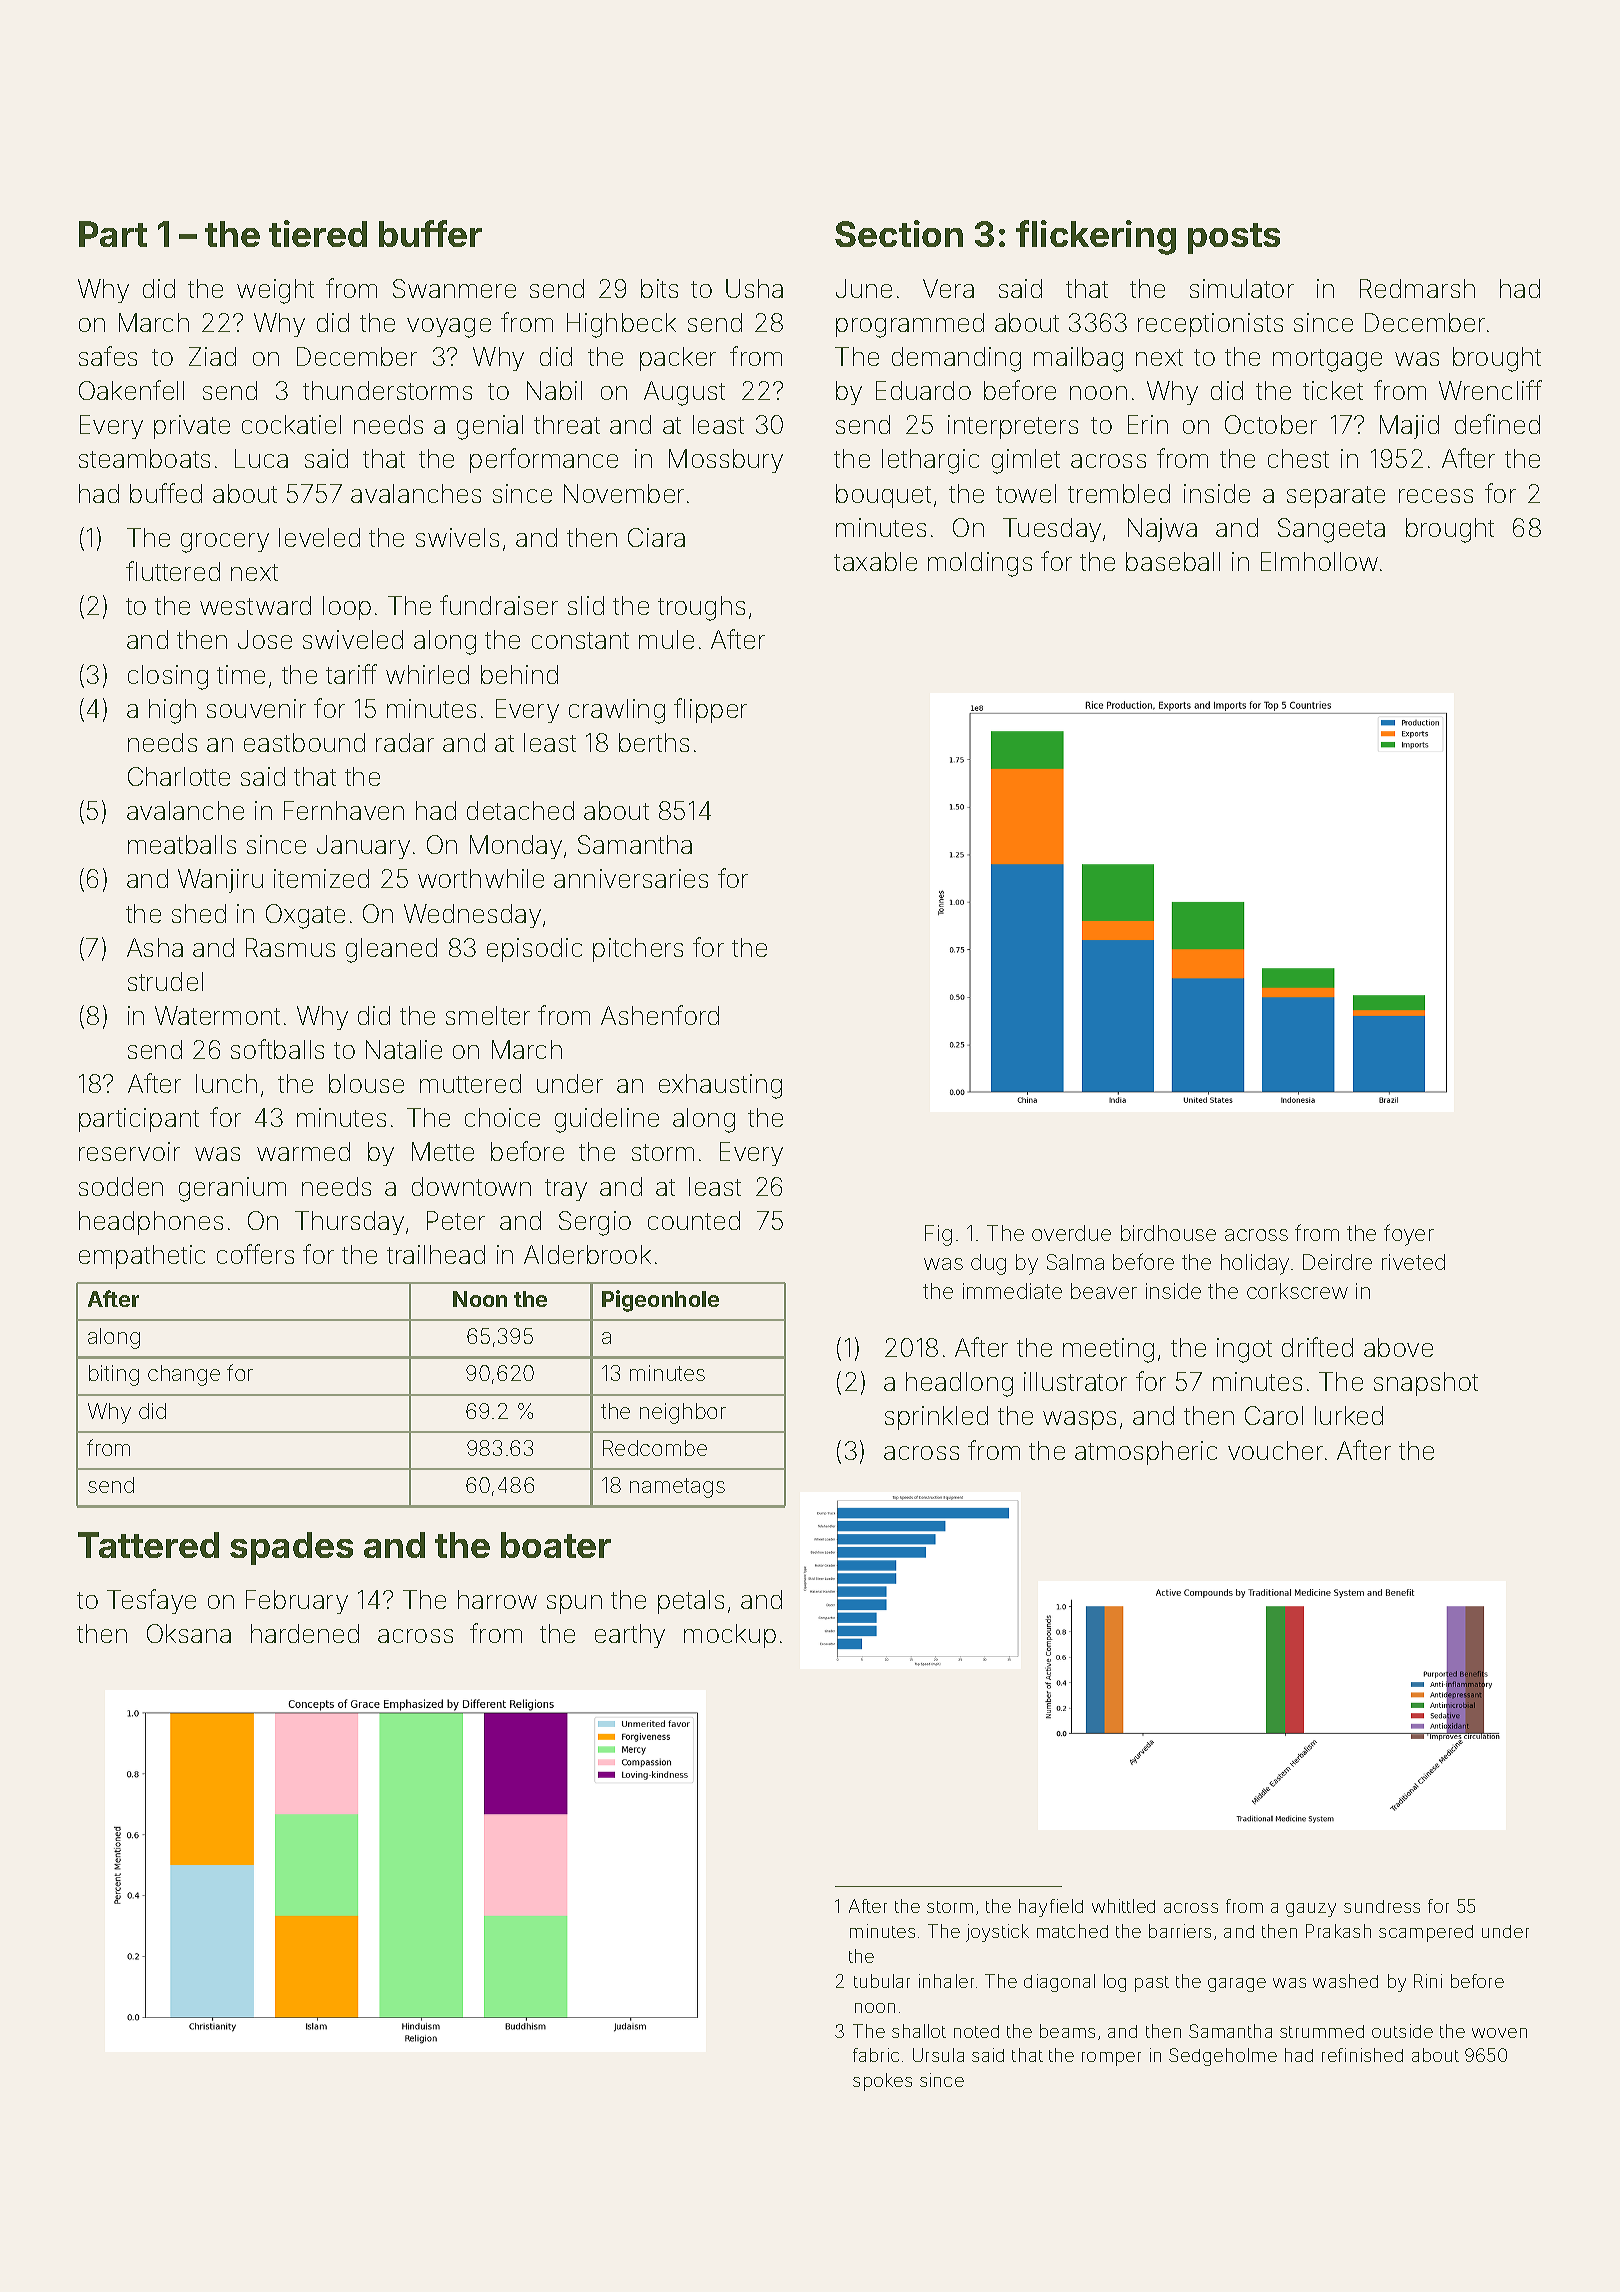 The image size is (1620, 2292). Describe the element at coordinates (1417, 288) in the image. I see `Redmarsh` at that location.
